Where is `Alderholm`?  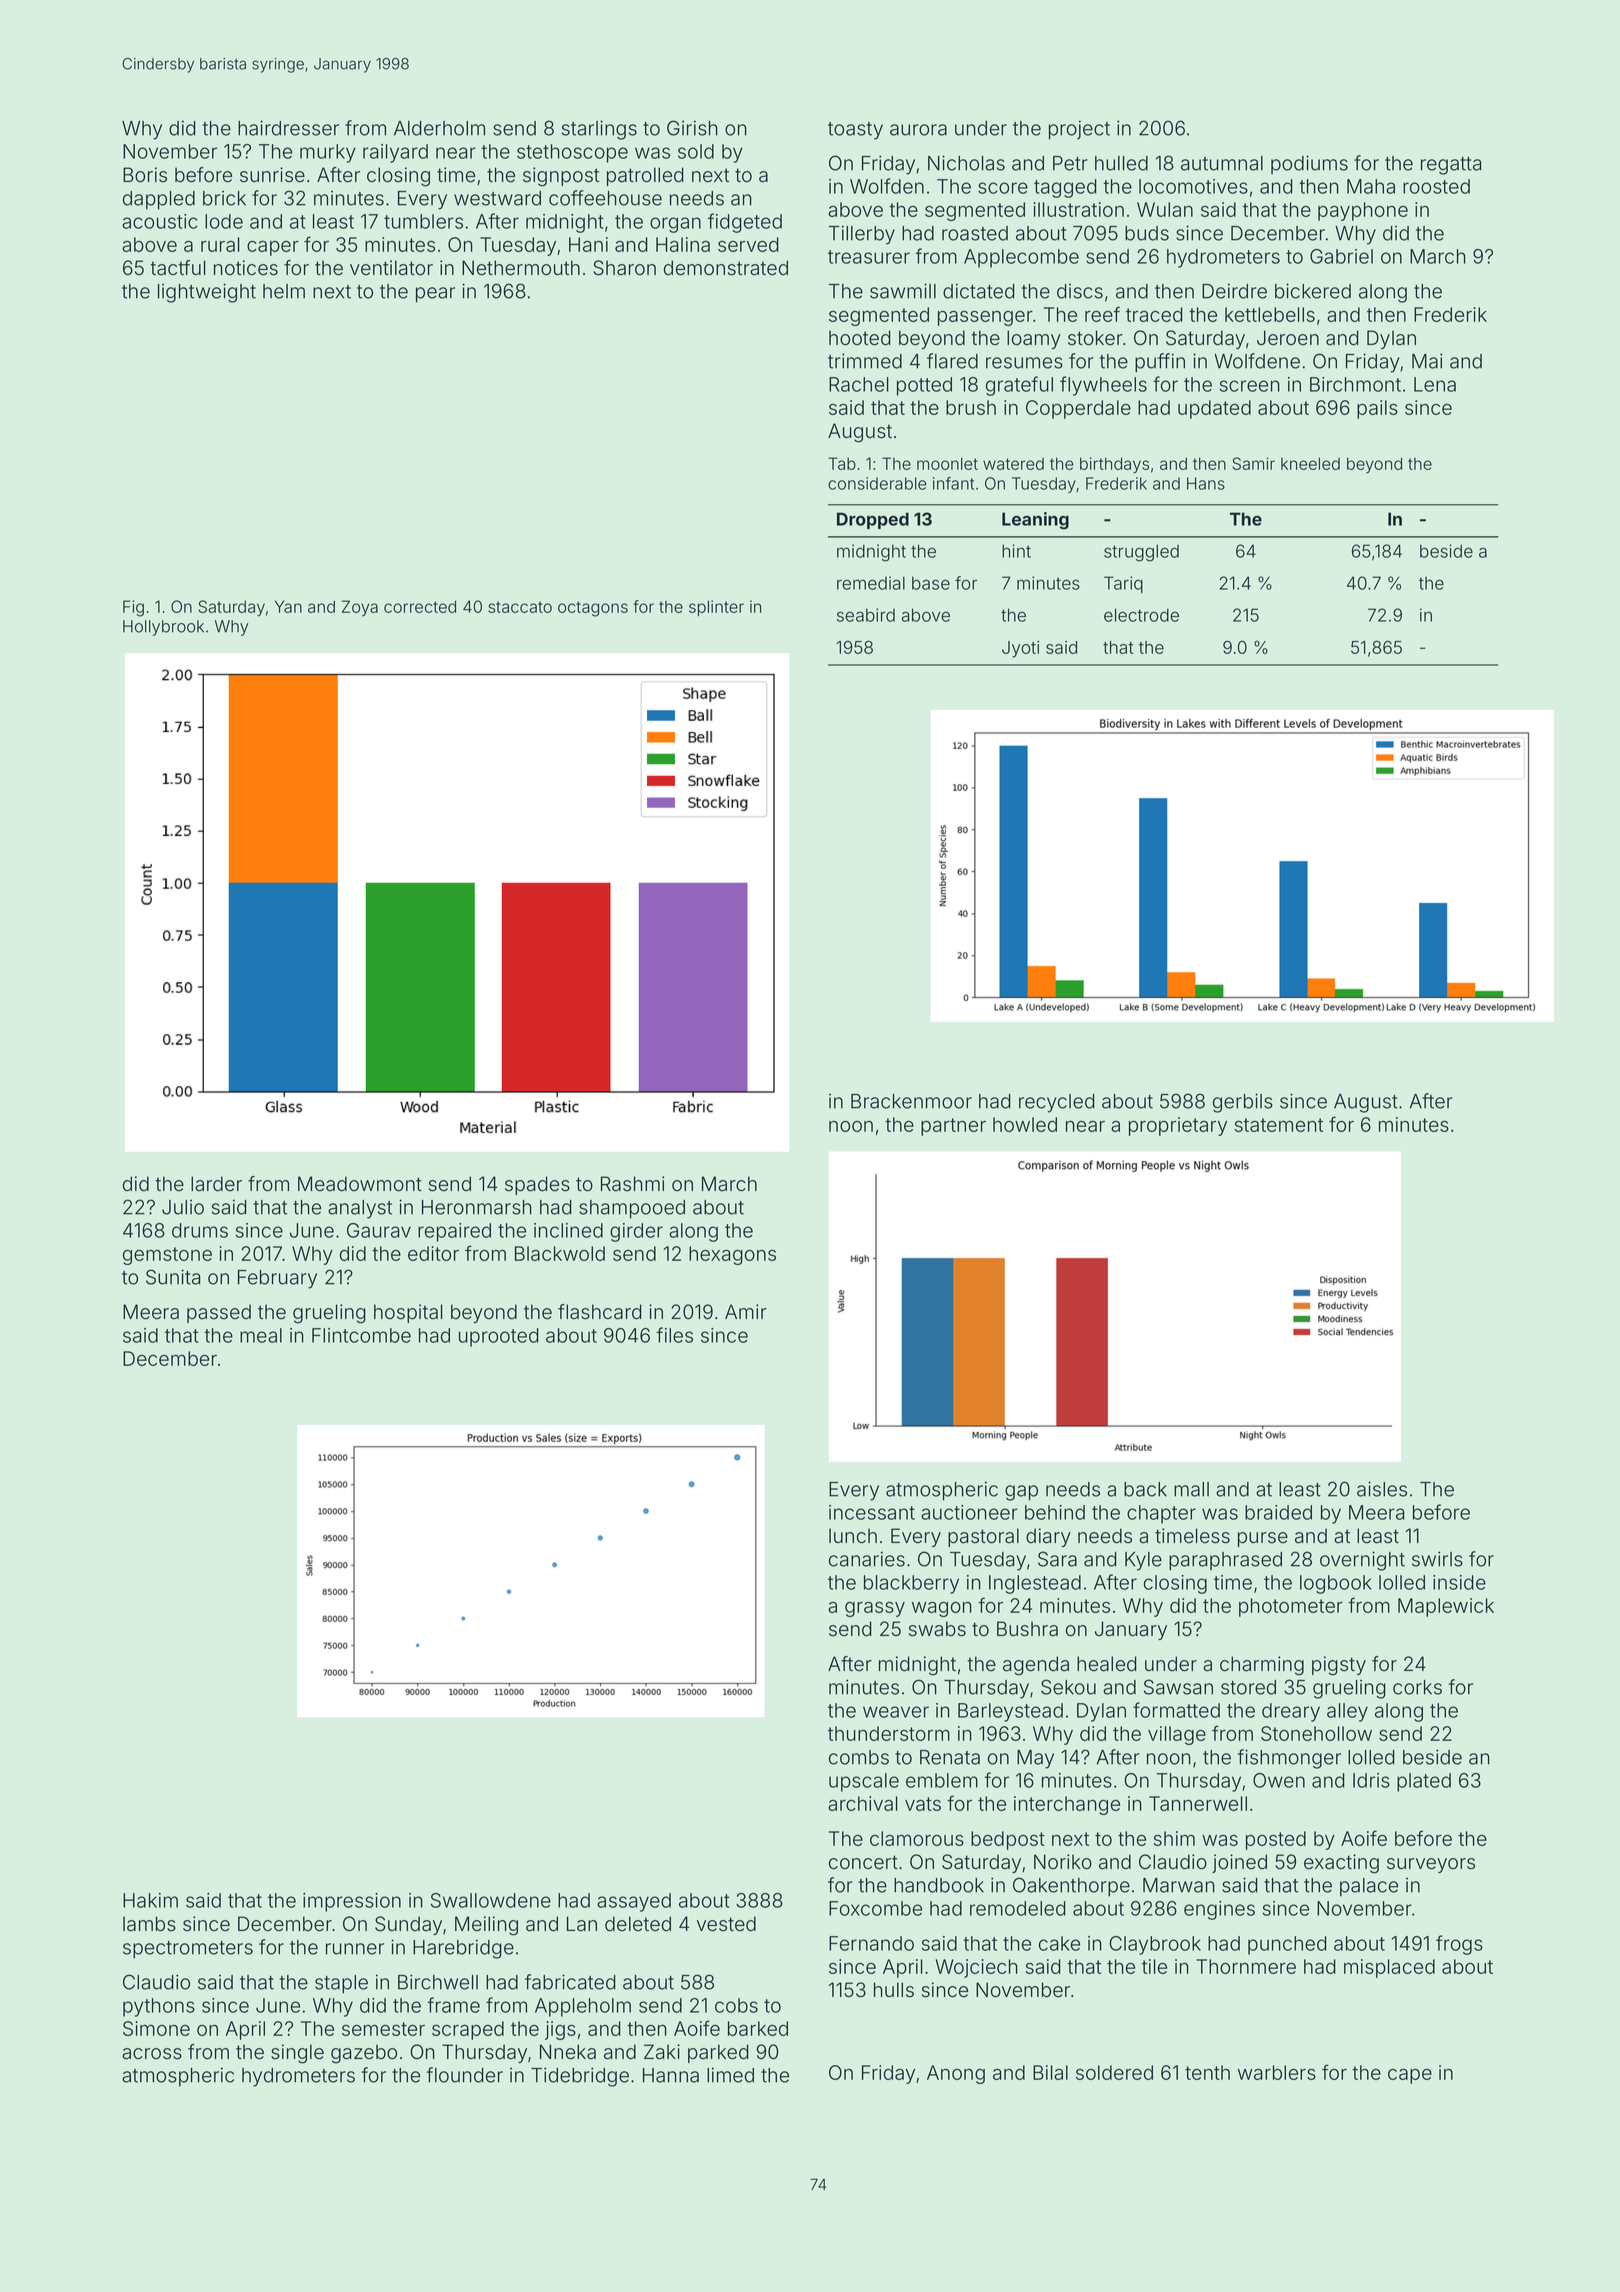 Alderholm is located at coordinates (439, 128).
